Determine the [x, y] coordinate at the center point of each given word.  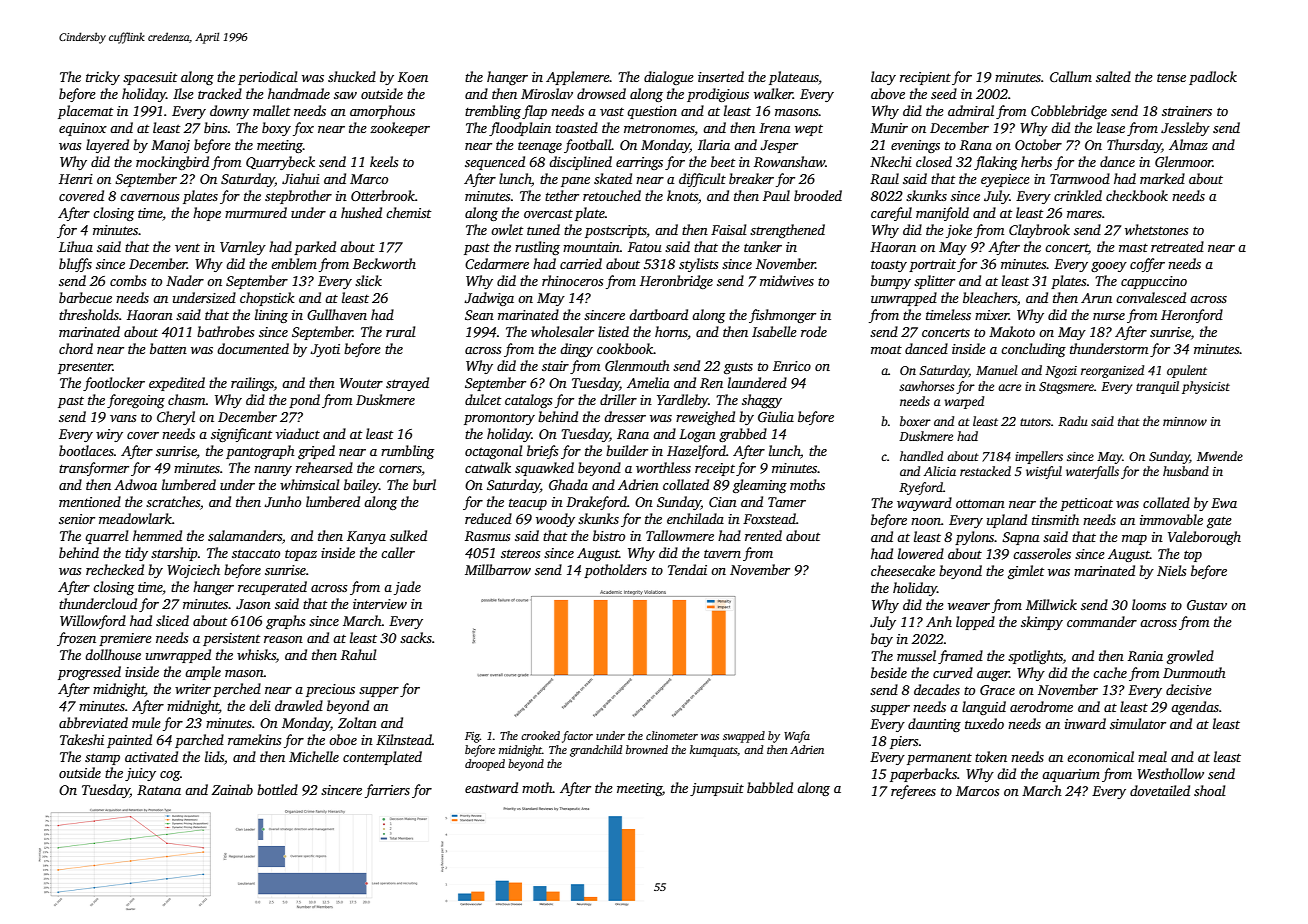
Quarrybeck [280, 163]
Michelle [314, 756]
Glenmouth [637, 365]
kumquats [713, 751]
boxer [915, 421]
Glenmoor [1184, 161]
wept [809, 130]
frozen [76, 639]
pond [304, 401]
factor [577, 737]
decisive [1189, 689]
